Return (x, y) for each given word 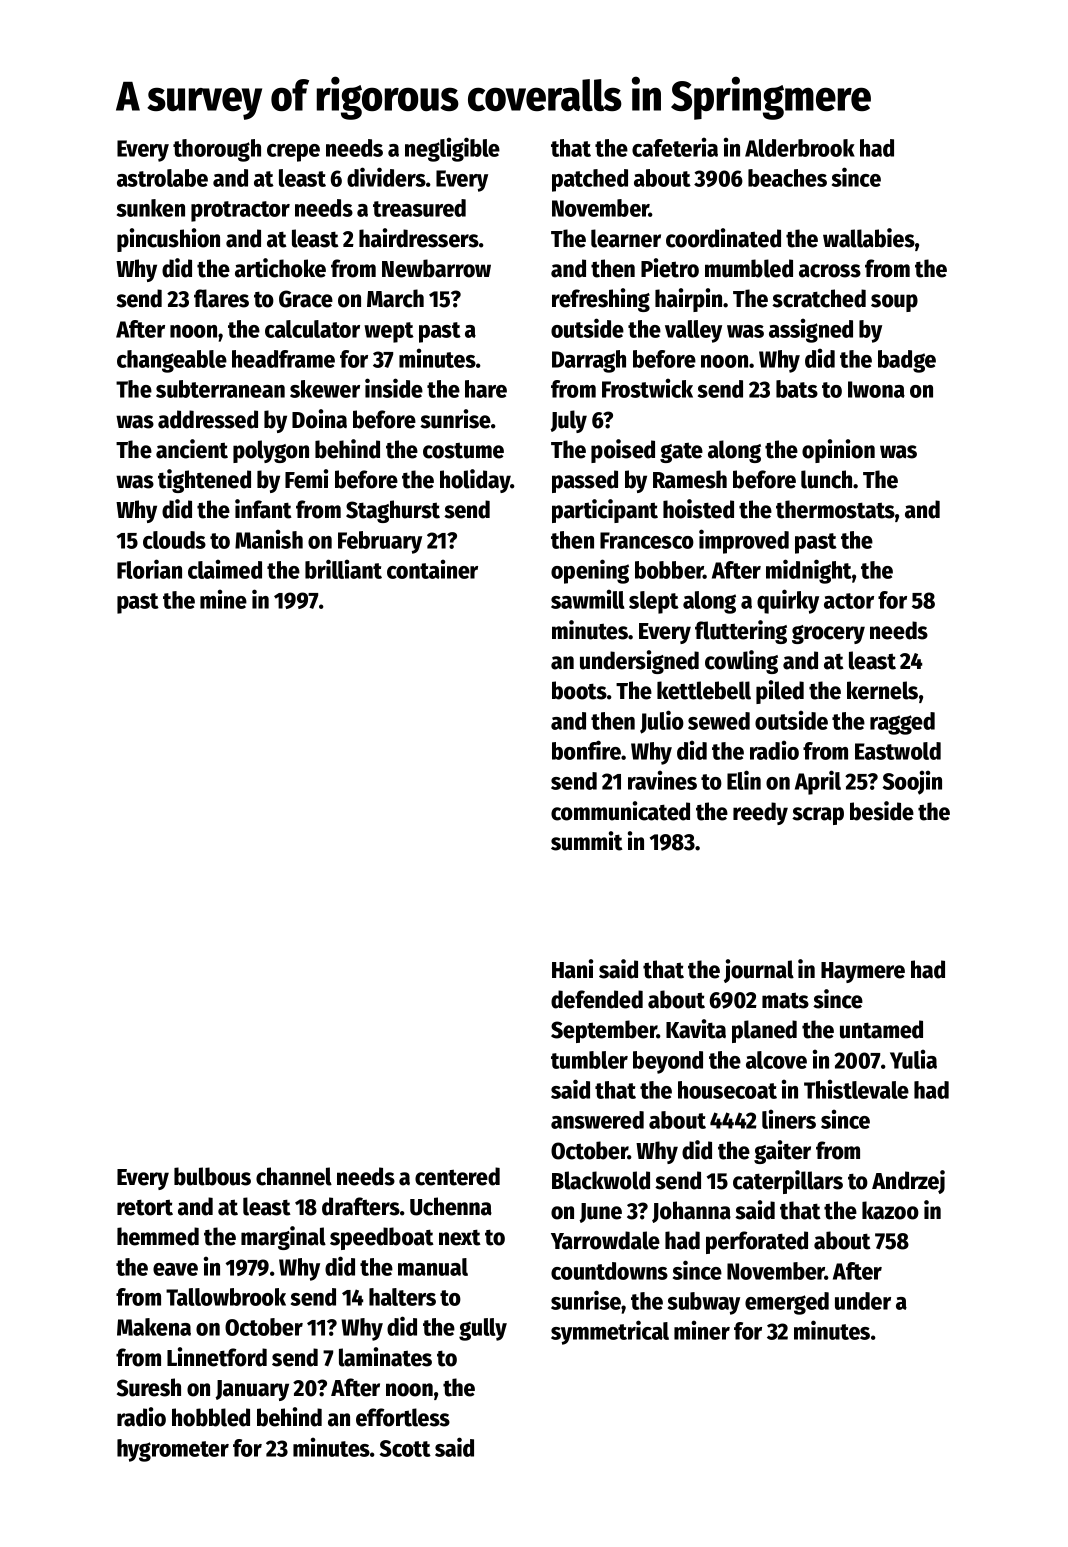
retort (145, 1207)
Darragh (589, 361)
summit (587, 841)
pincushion (168, 240)
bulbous (212, 1176)
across (830, 271)
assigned (811, 330)
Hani (572, 969)
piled (780, 692)
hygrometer (173, 1450)
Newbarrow (436, 268)
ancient (192, 449)
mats (785, 1000)
